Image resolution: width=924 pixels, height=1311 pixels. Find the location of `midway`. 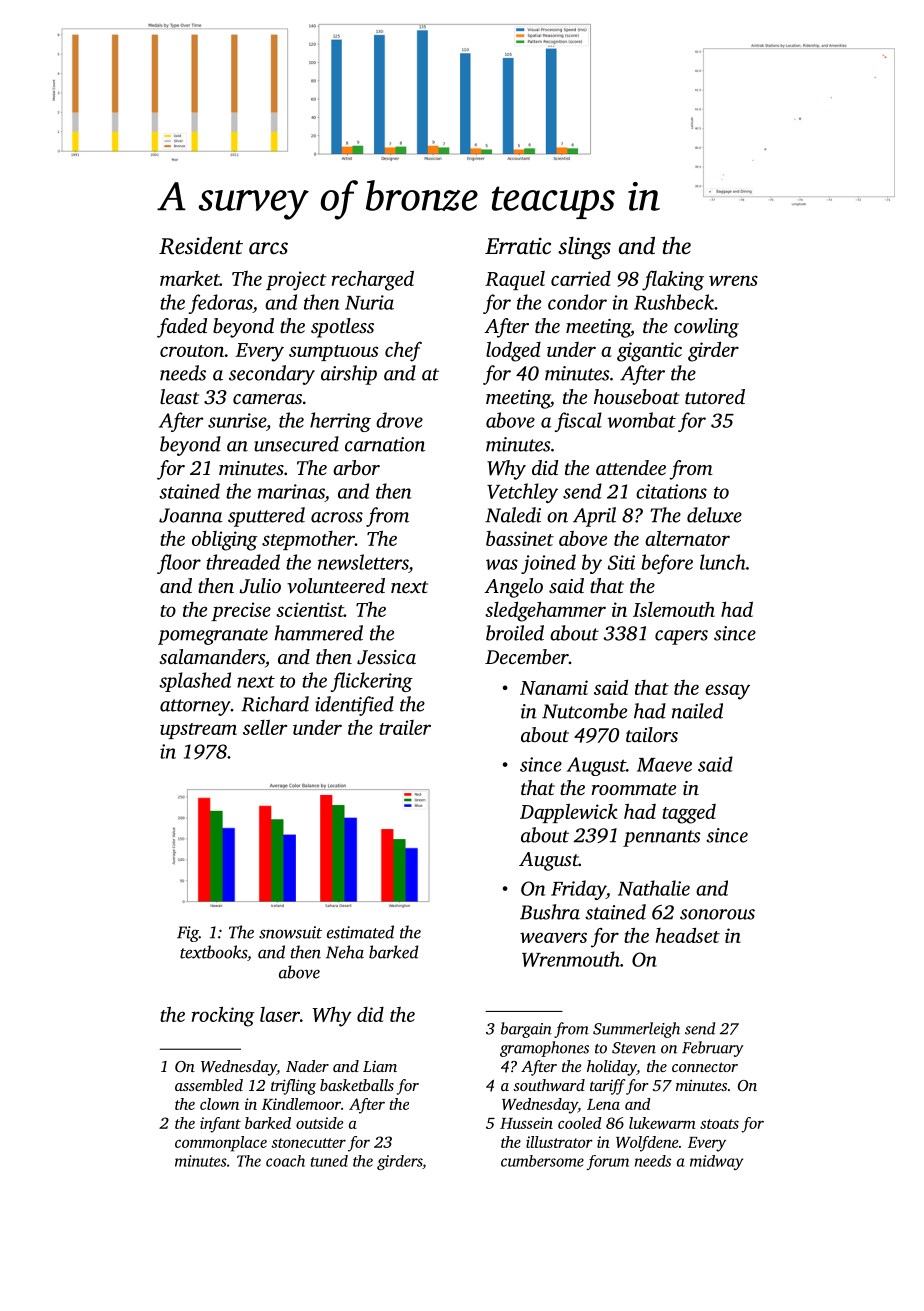

midway is located at coordinates (716, 1162).
